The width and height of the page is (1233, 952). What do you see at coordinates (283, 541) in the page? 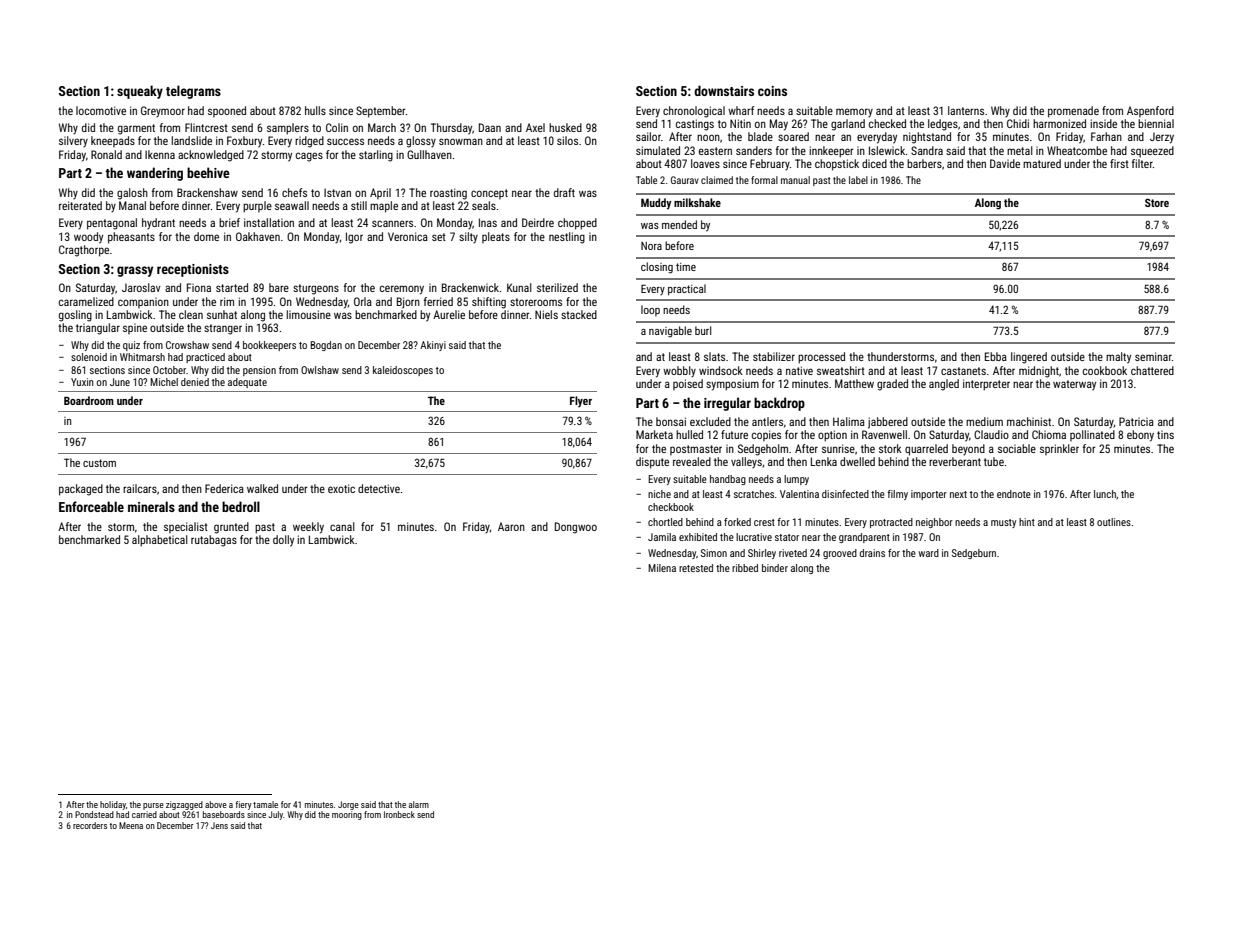
I see `dolly` at bounding box center [283, 541].
